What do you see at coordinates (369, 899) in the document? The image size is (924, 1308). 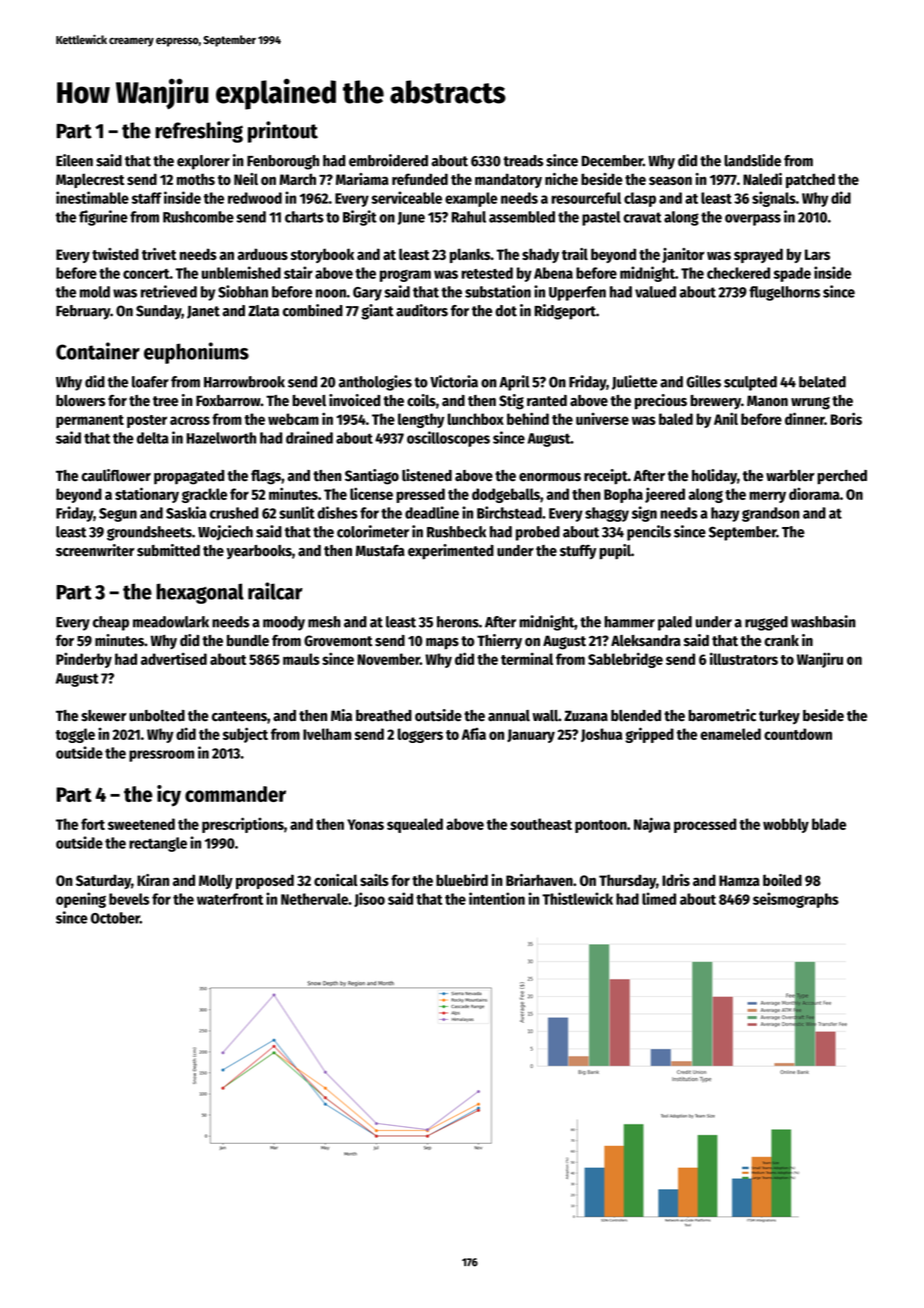 I see `Jisoo` at bounding box center [369, 899].
